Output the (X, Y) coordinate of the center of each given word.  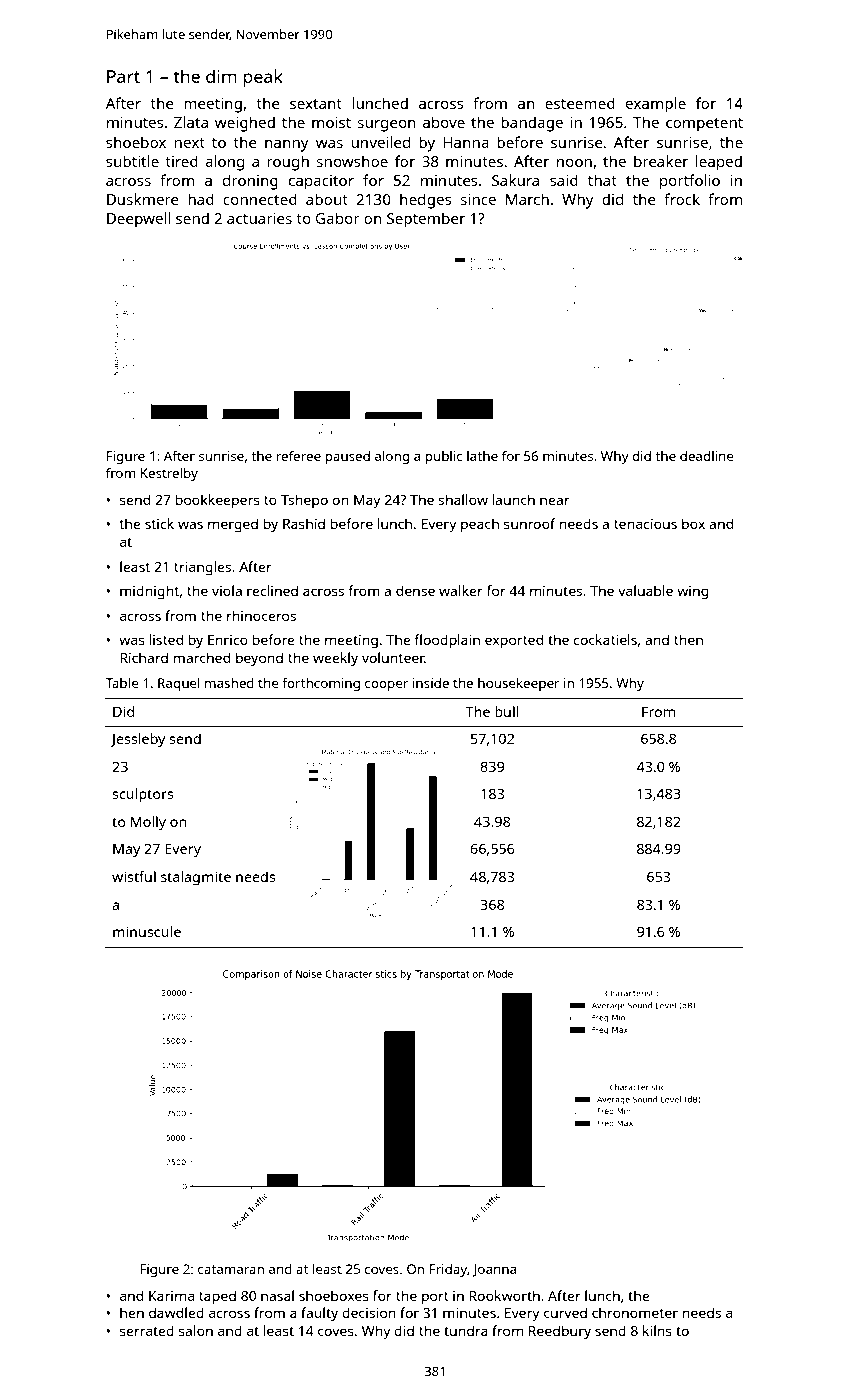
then (688, 639)
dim (221, 76)
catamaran (231, 1269)
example (656, 105)
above (444, 122)
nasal (277, 1295)
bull (507, 711)
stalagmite (196, 878)
